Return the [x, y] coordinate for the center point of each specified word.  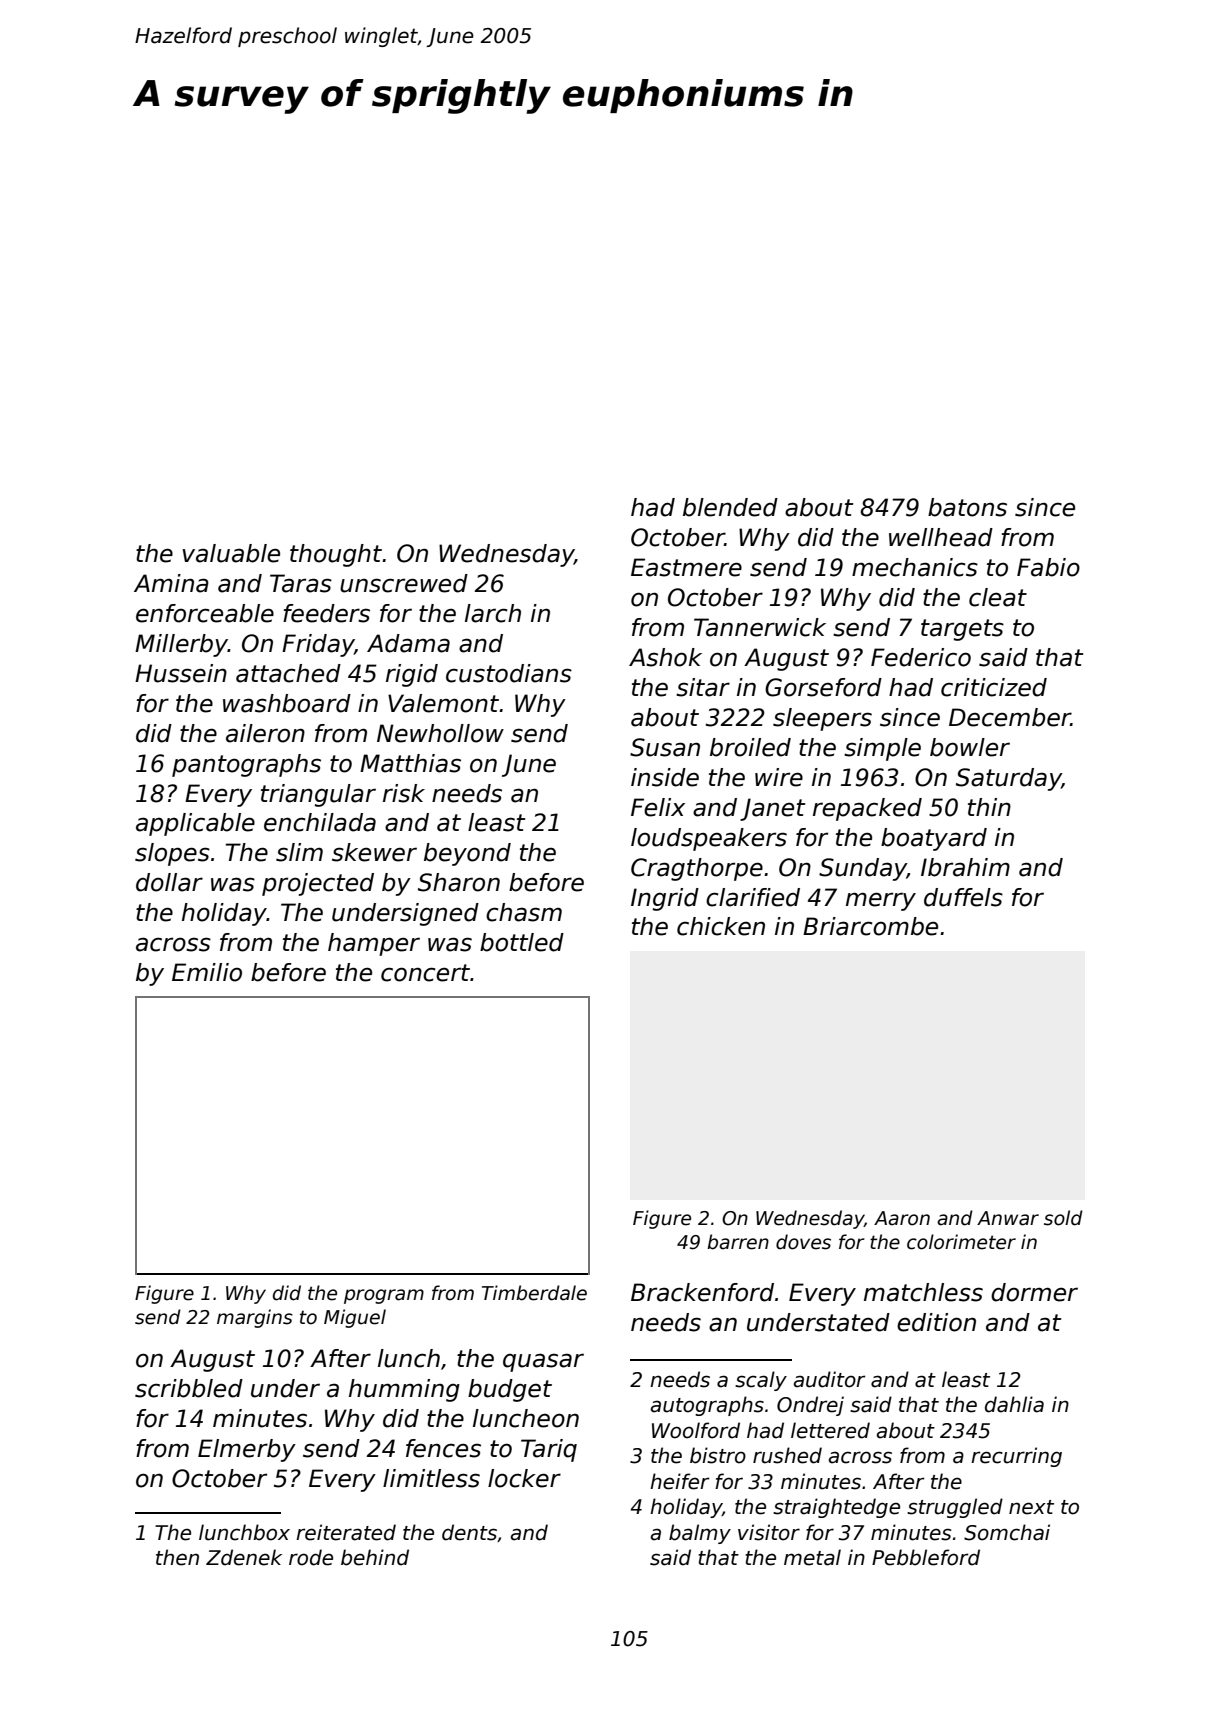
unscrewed [404, 583]
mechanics [915, 567]
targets [962, 630]
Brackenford [702, 1292]
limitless [431, 1478]
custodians [509, 673]
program [384, 1296]
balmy [700, 1534]
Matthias [410, 763]
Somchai [1007, 1532]
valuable [231, 553]
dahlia [1014, 1404]
